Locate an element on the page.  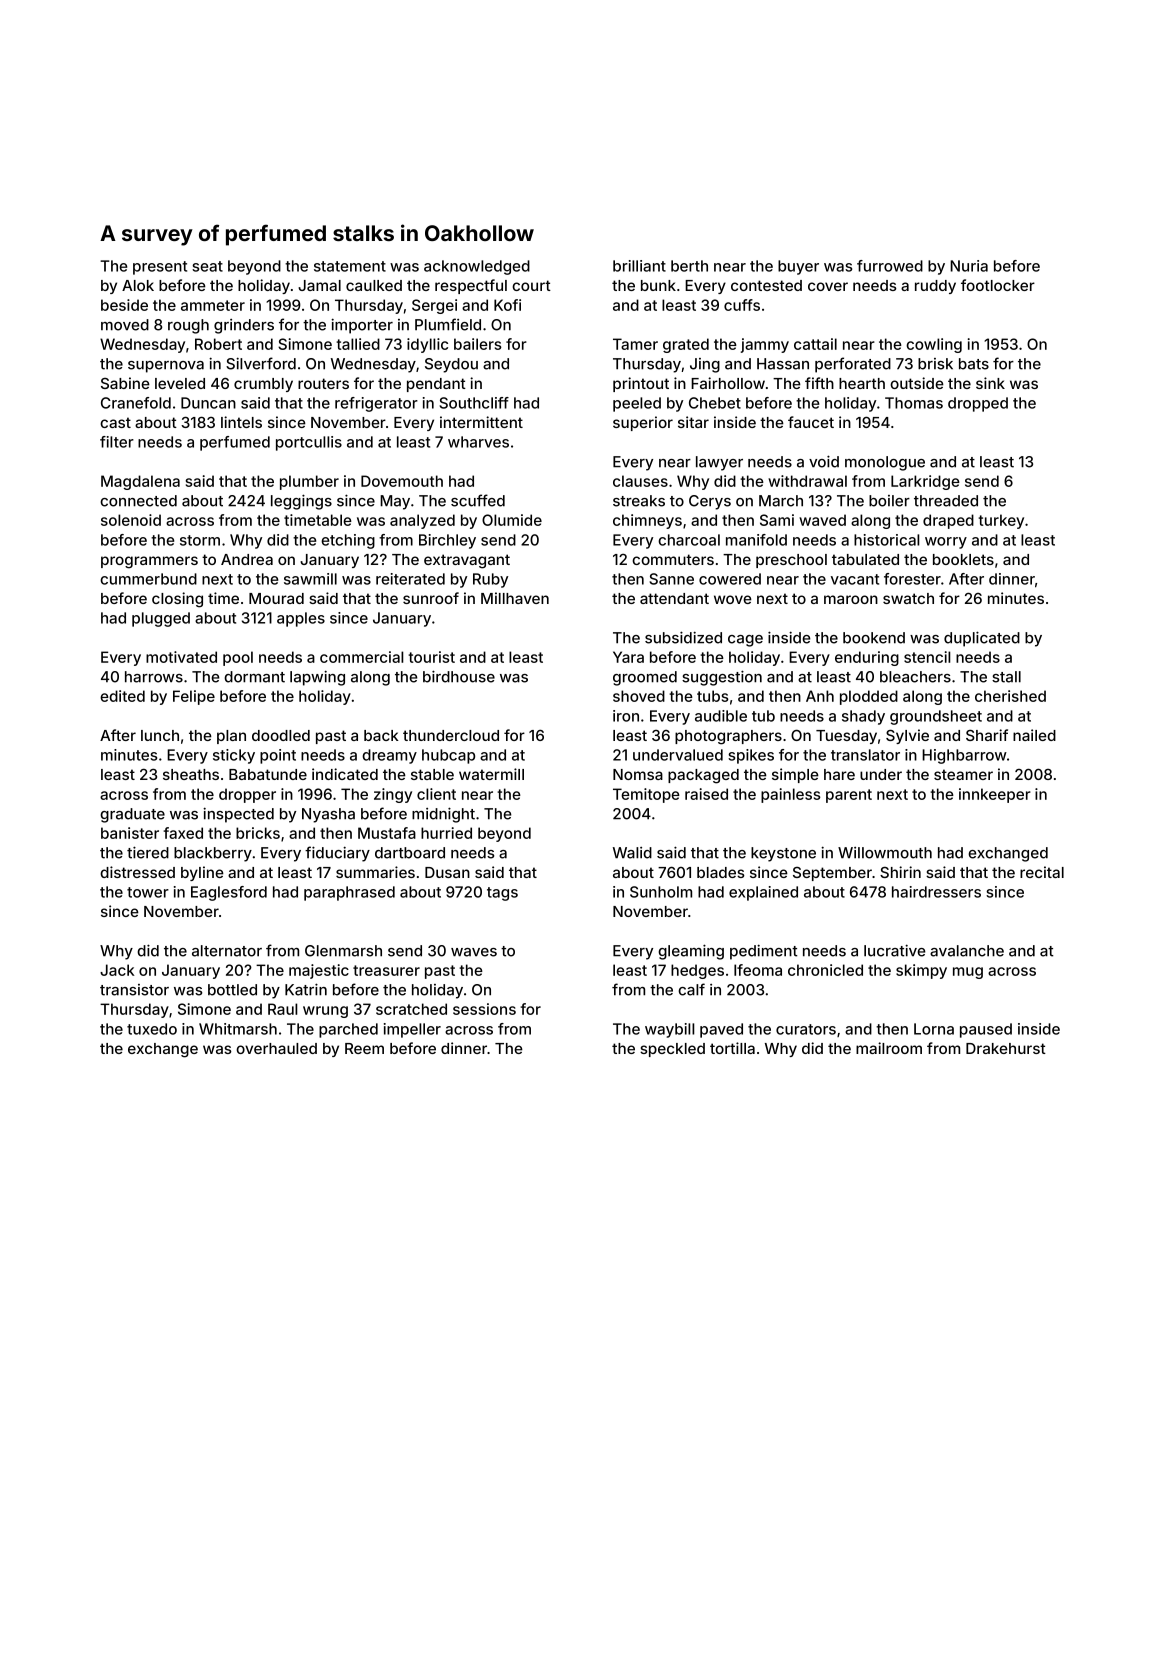
footlocker is located at coordinates (998, 285).
